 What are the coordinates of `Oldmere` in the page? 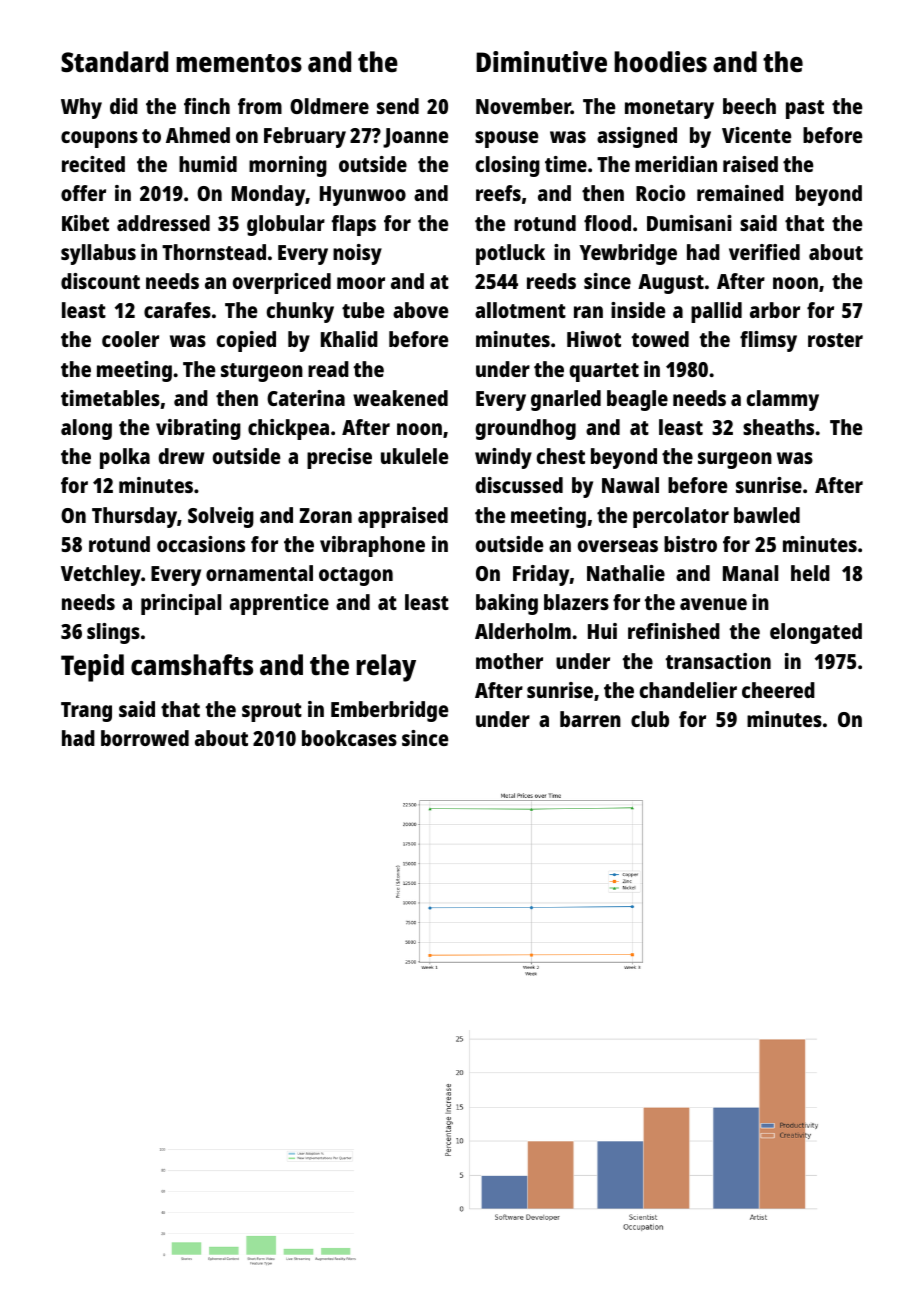 It's located at (329, 106).
